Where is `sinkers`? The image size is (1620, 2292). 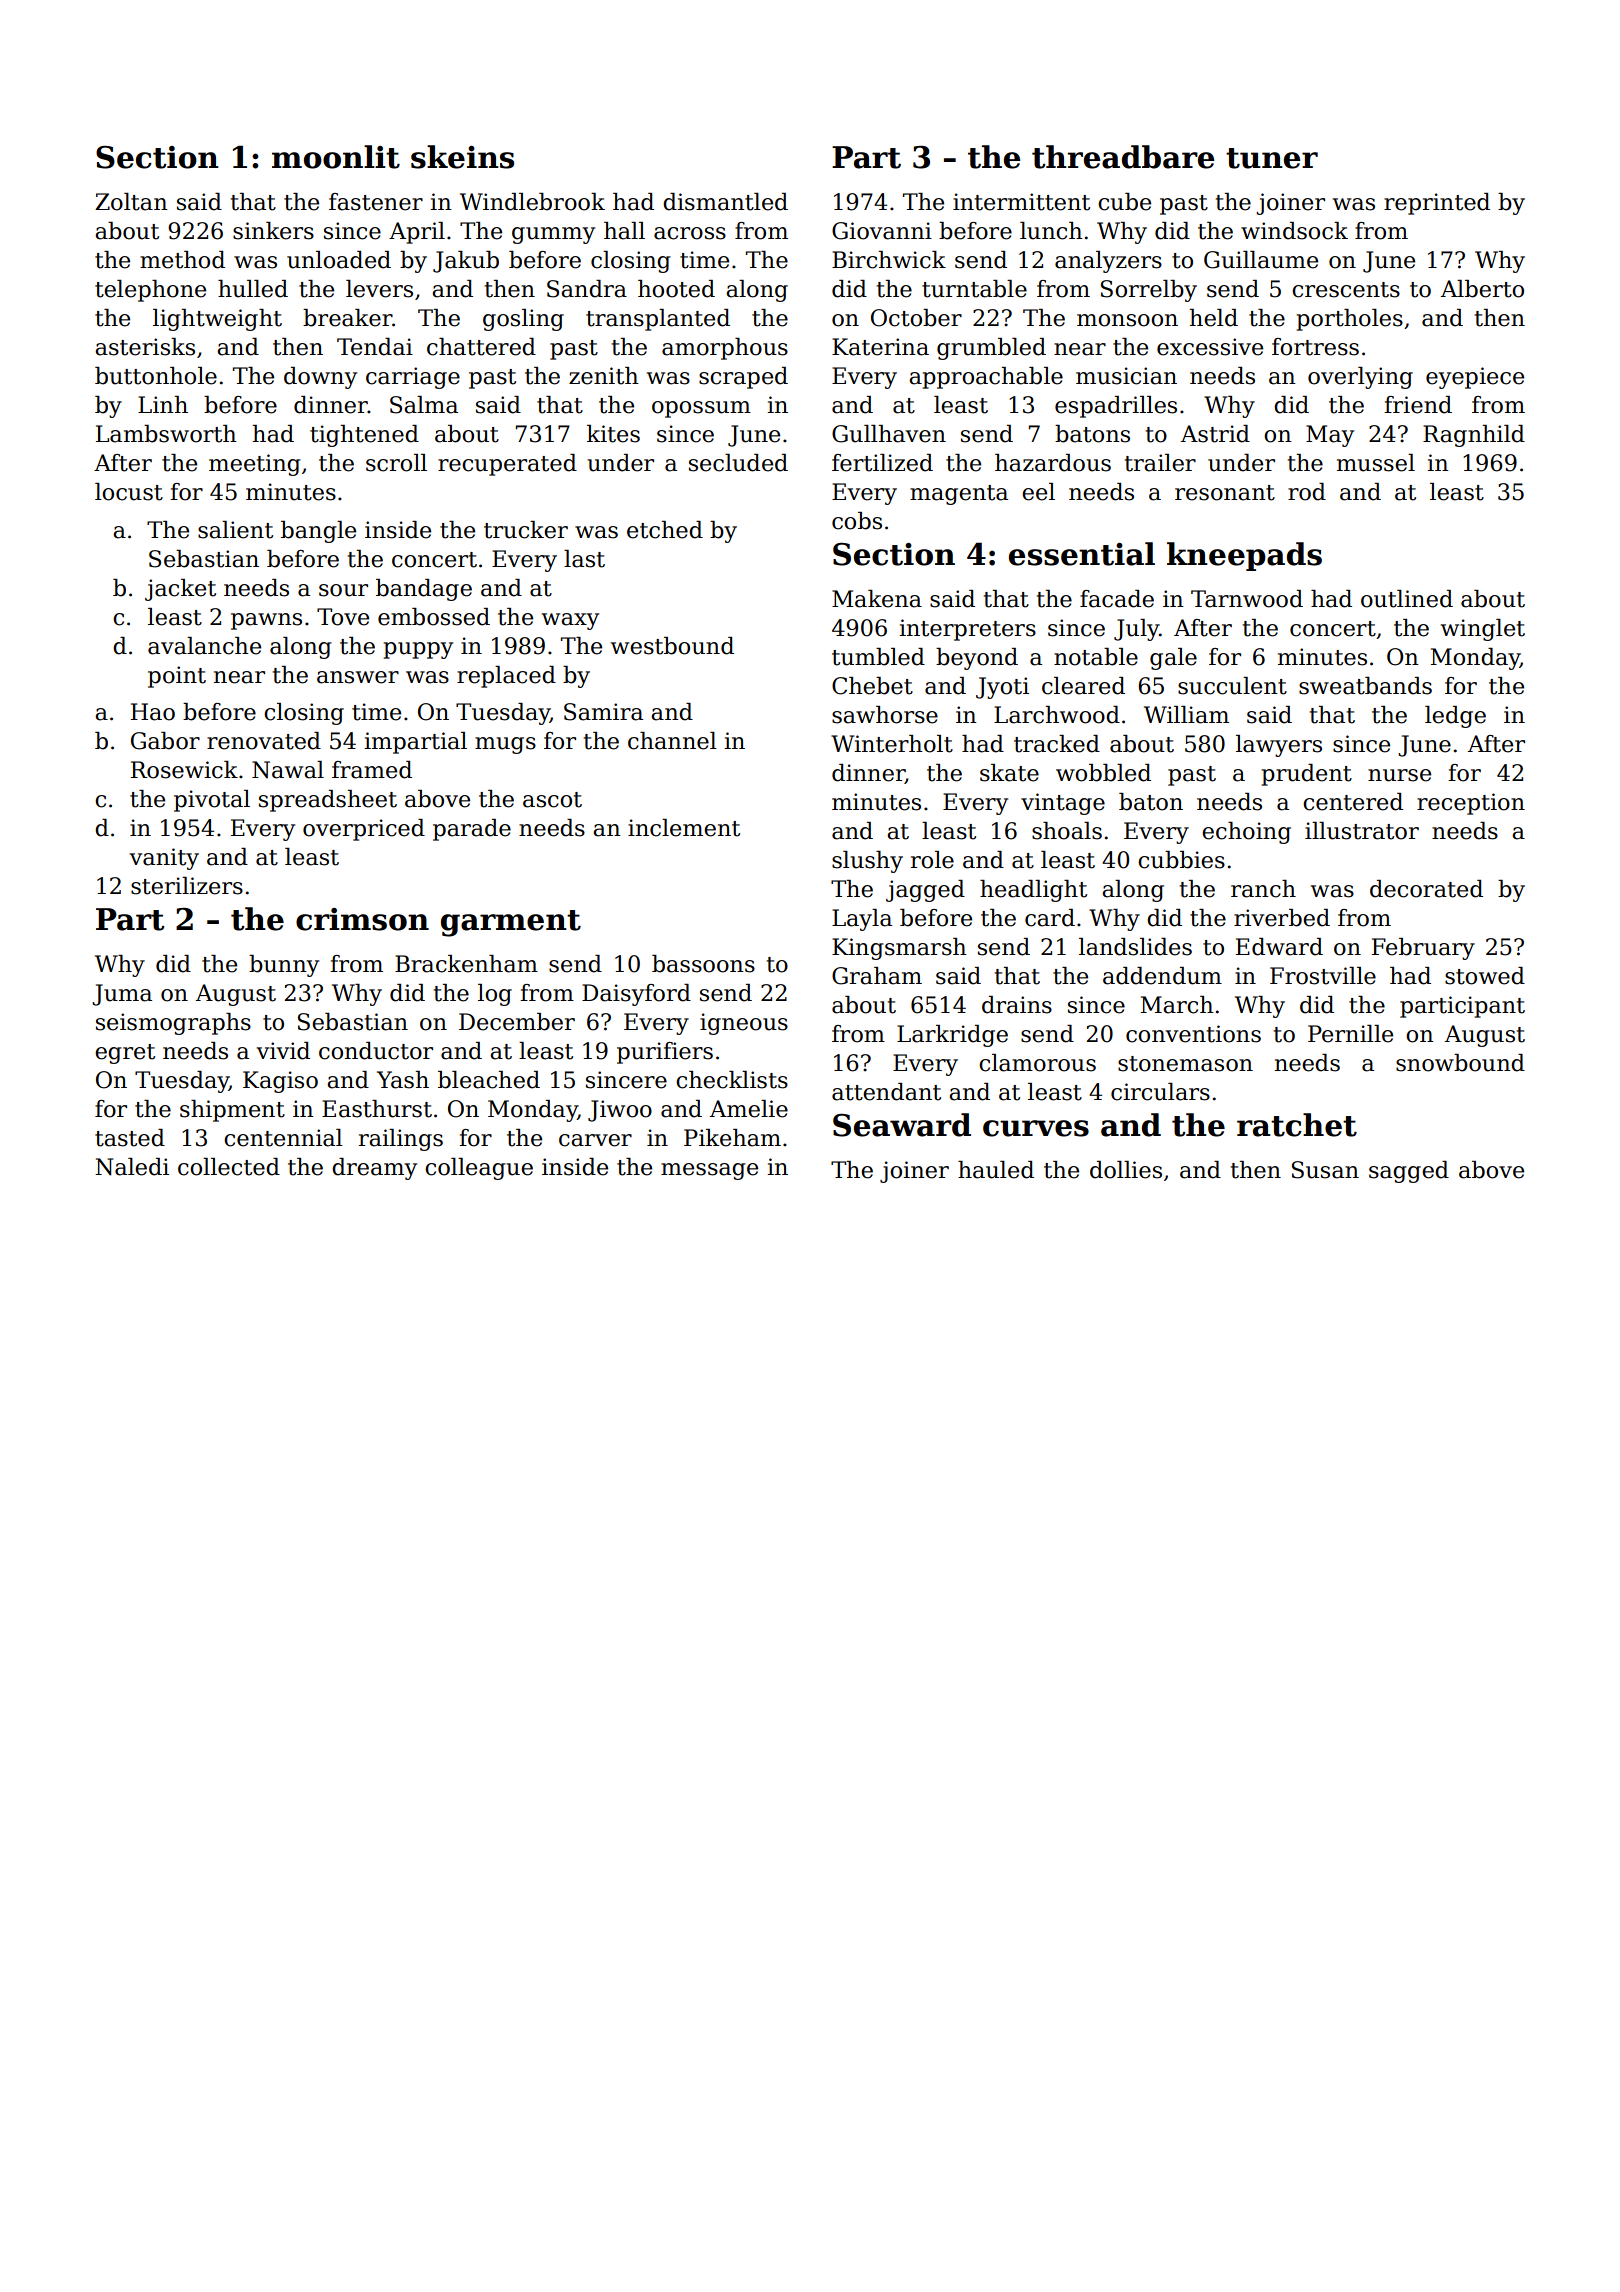 sinkers is located at coordinates (273, 231).
